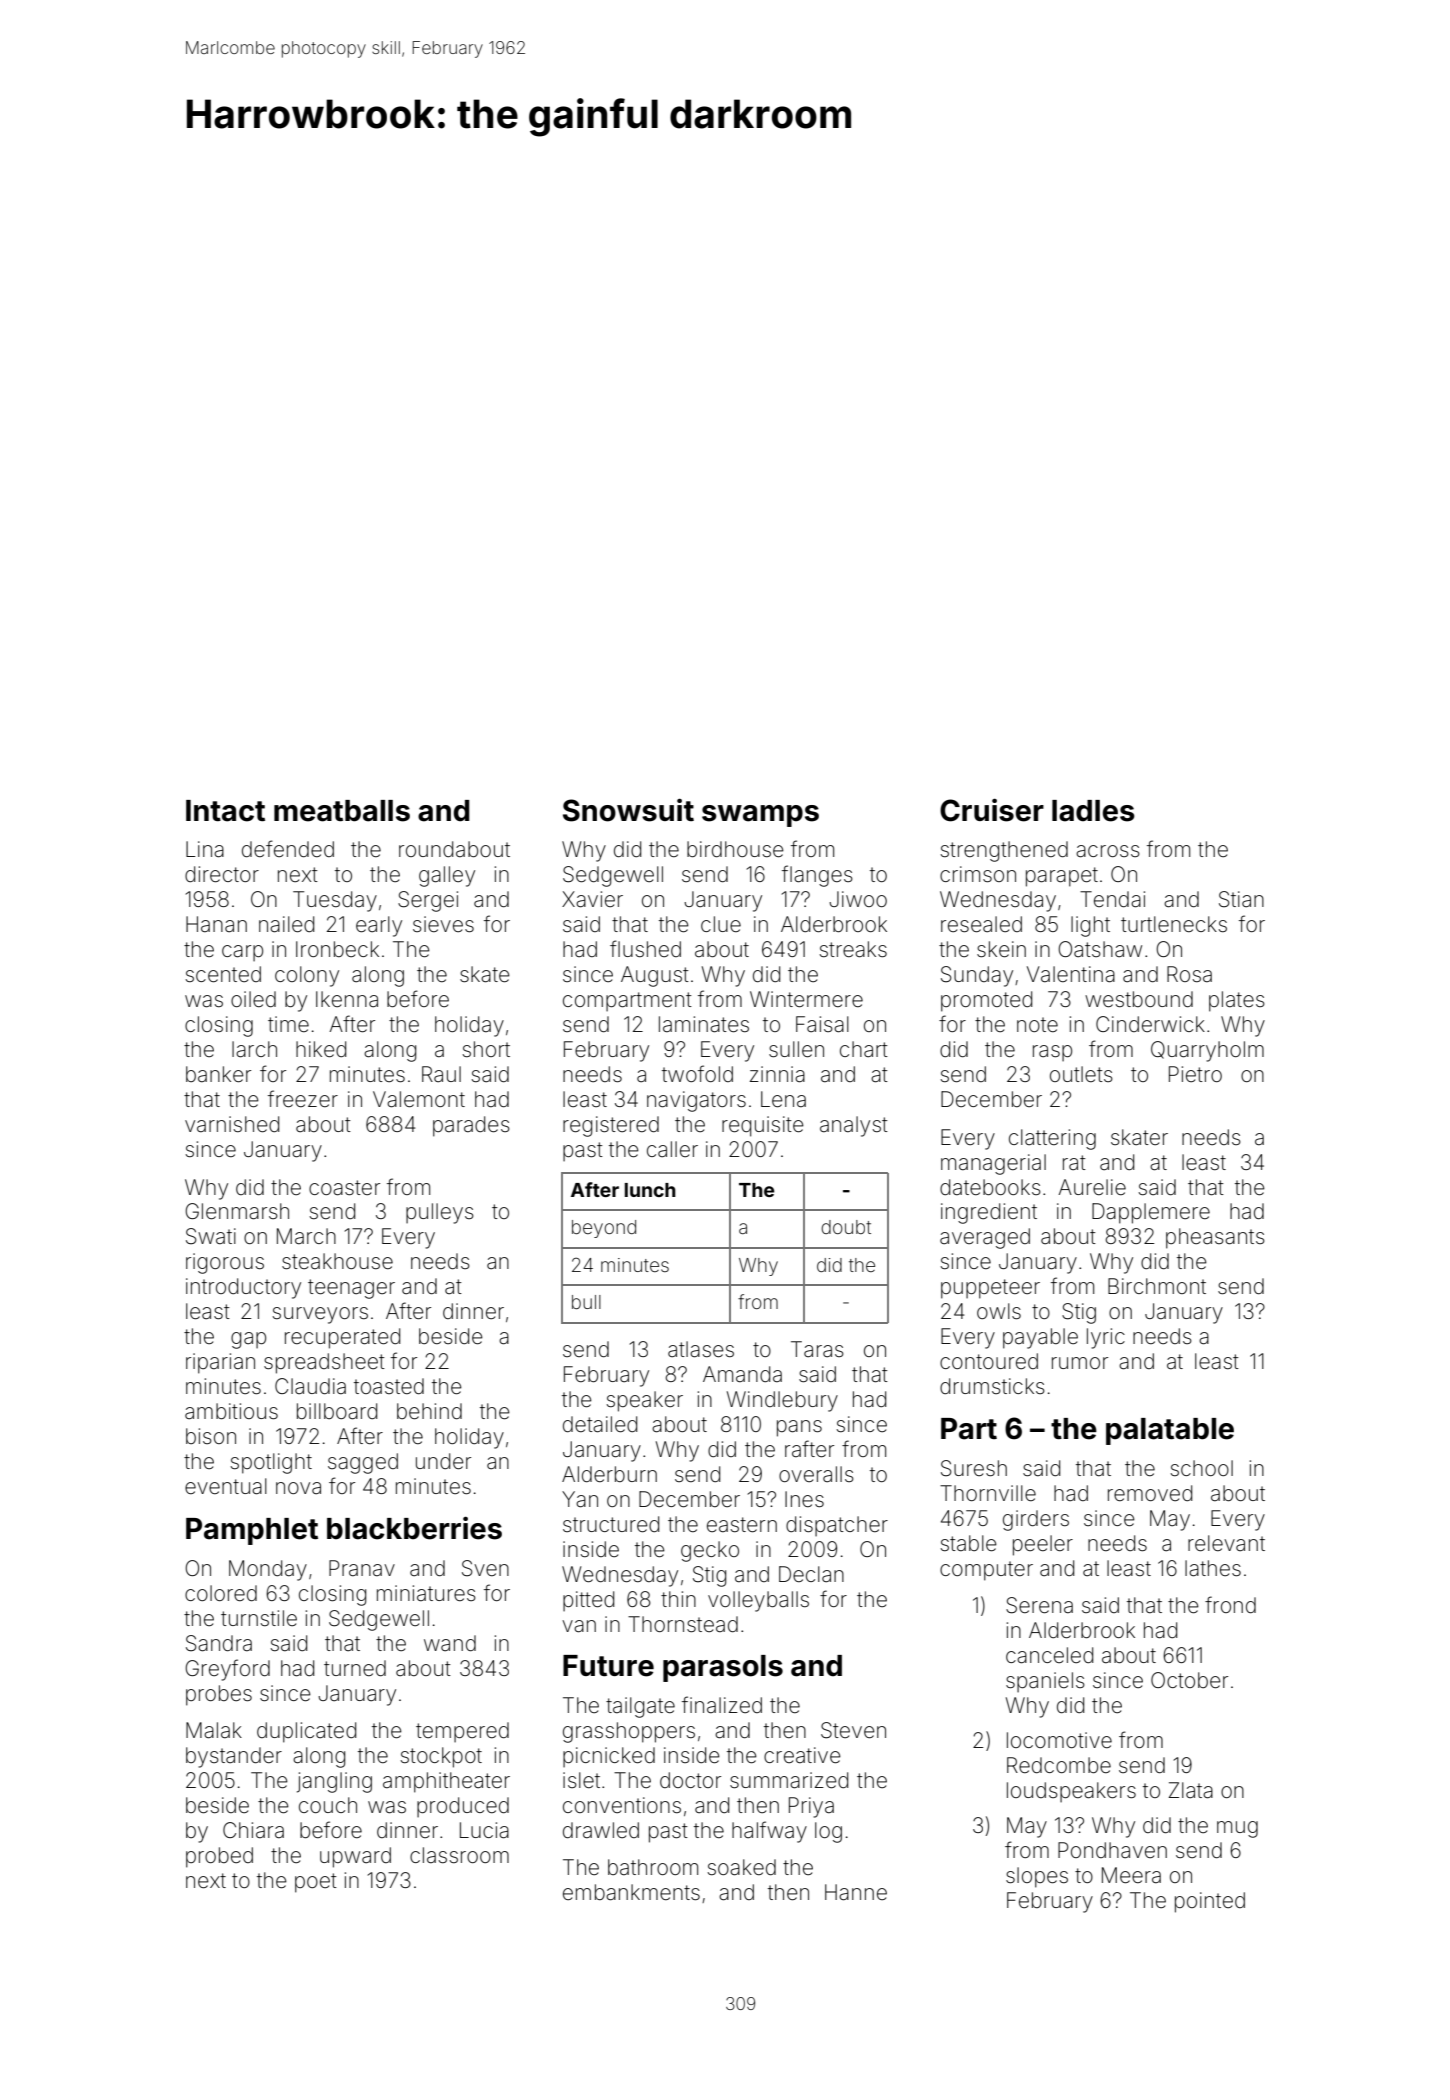 The height and width of the document is (2100, 1450). Describe the element at coordinates (760, 816) in the document. I see `swamps` at that location.
